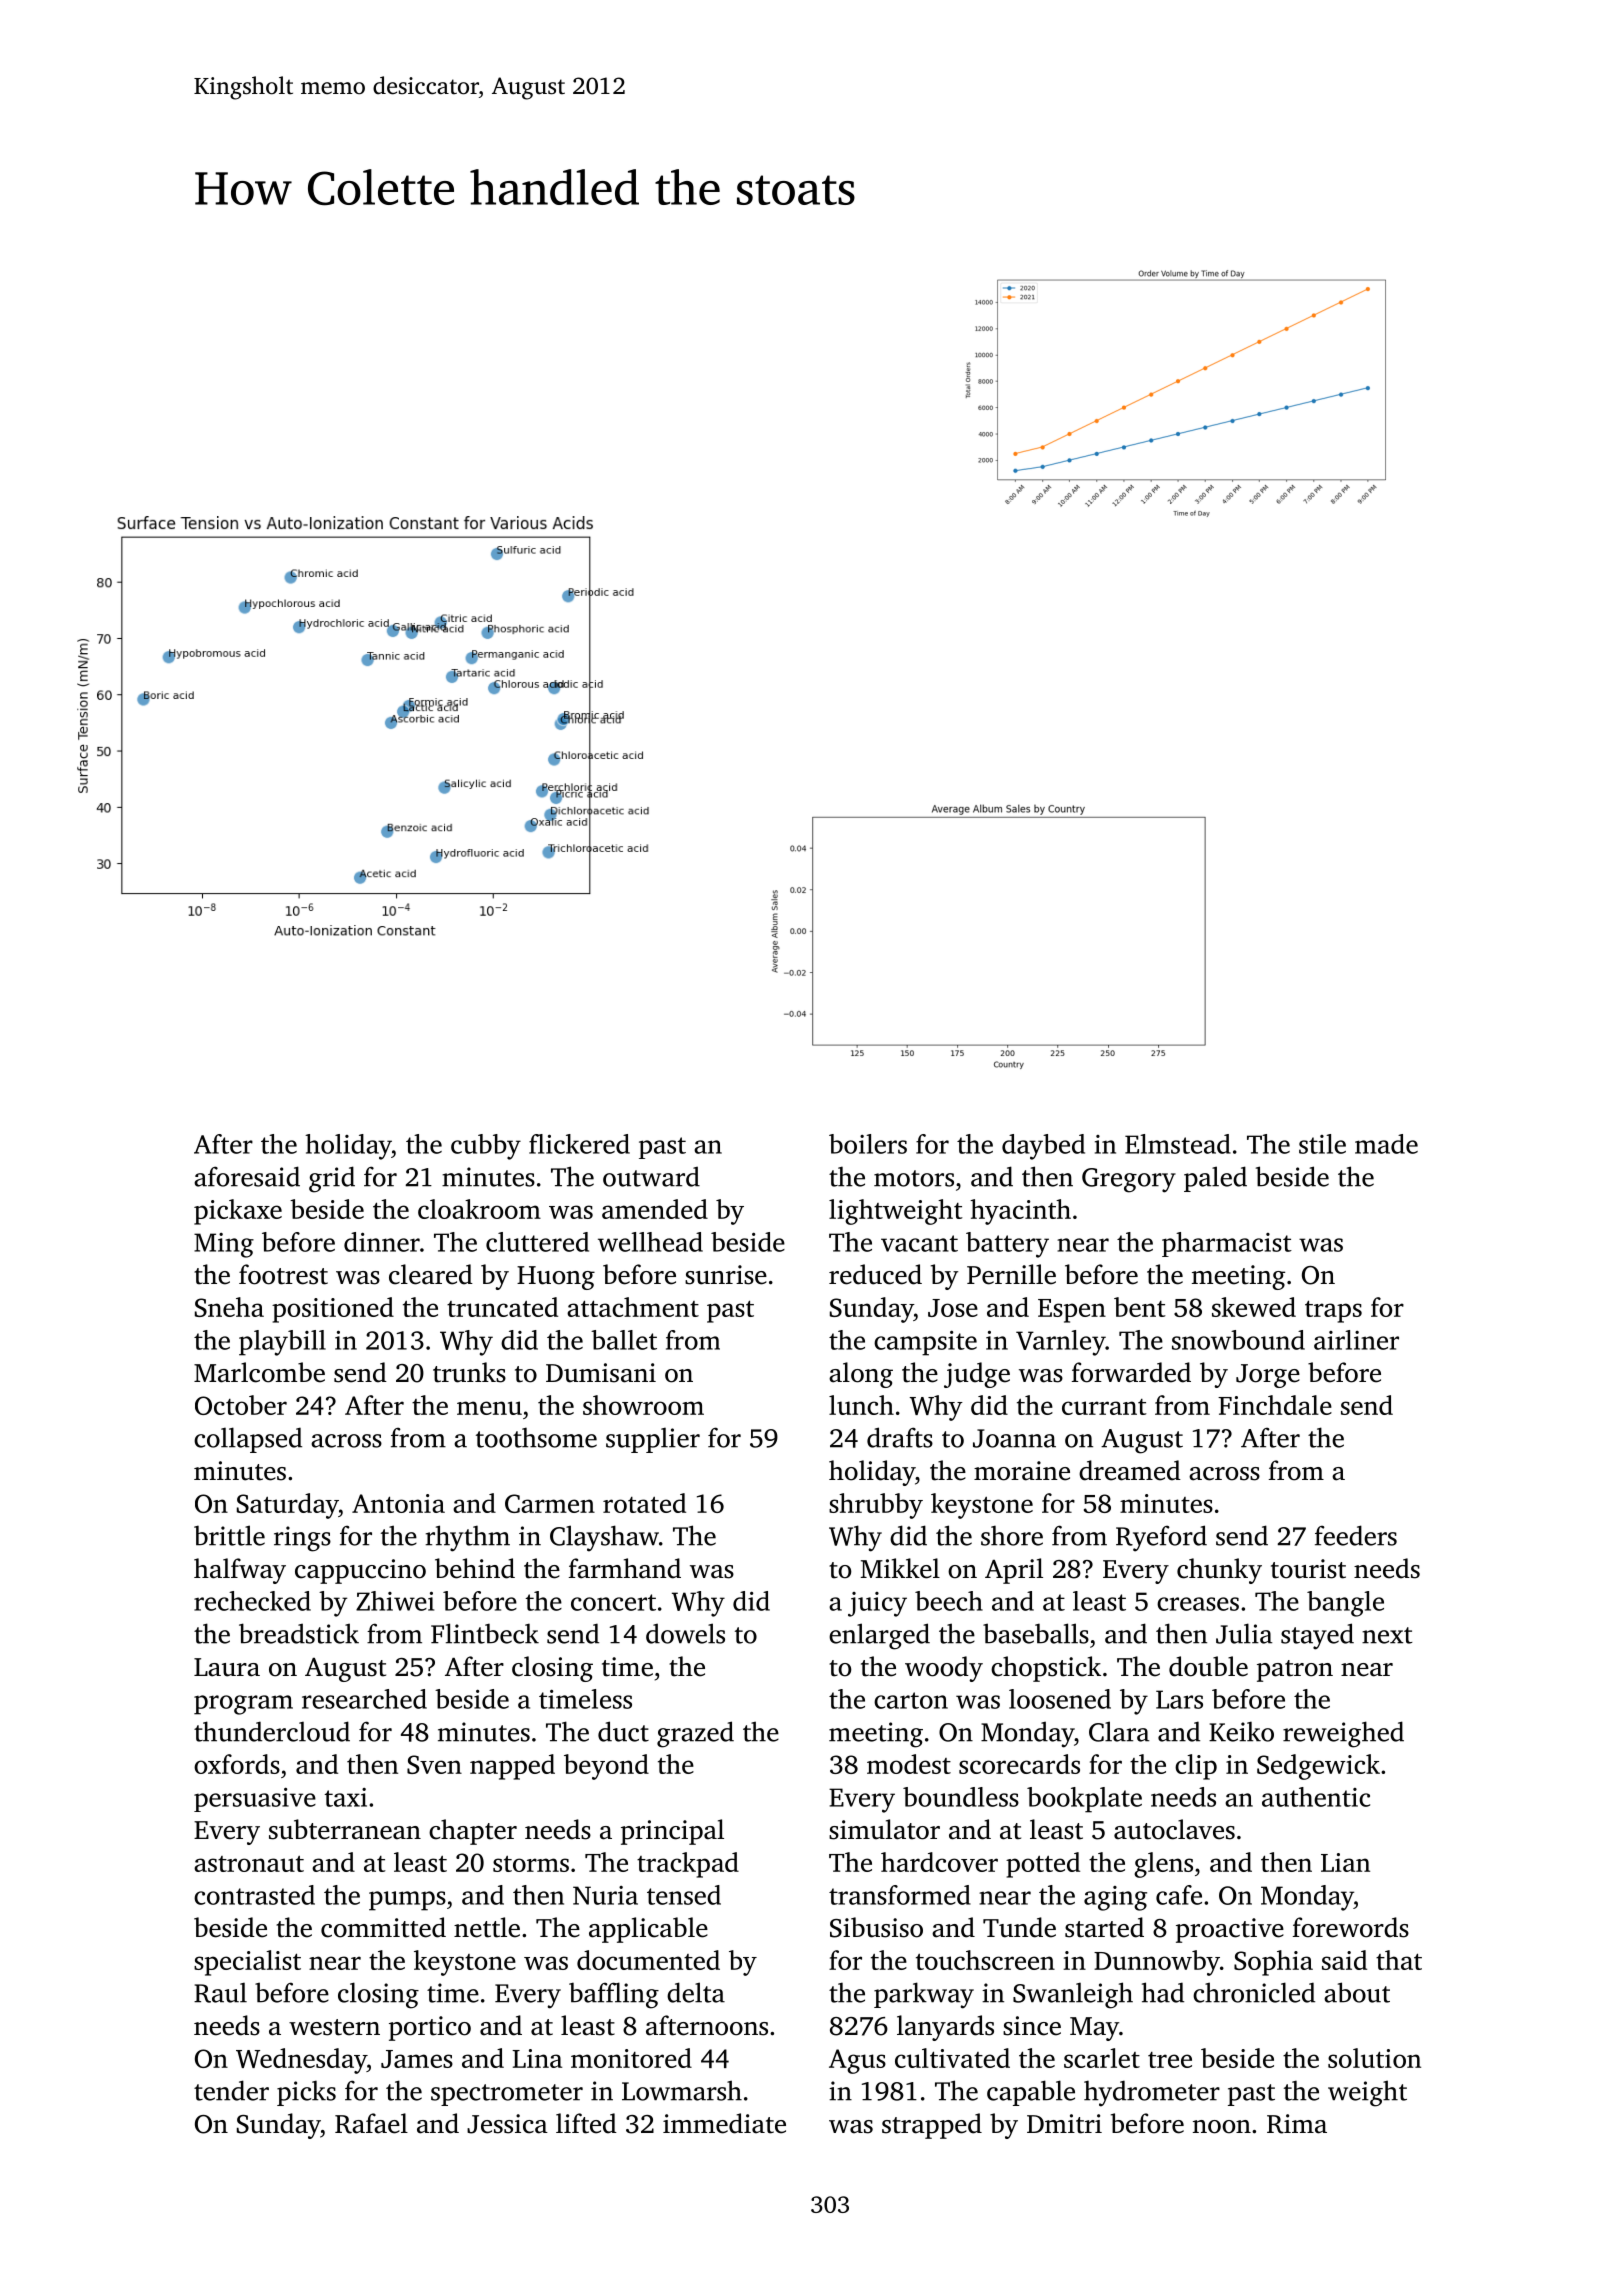 This screenshot has height=2292, width=1620. Describe the element at coordinates (724, 2123) in the screenshot. I see `immediate` at that location.
